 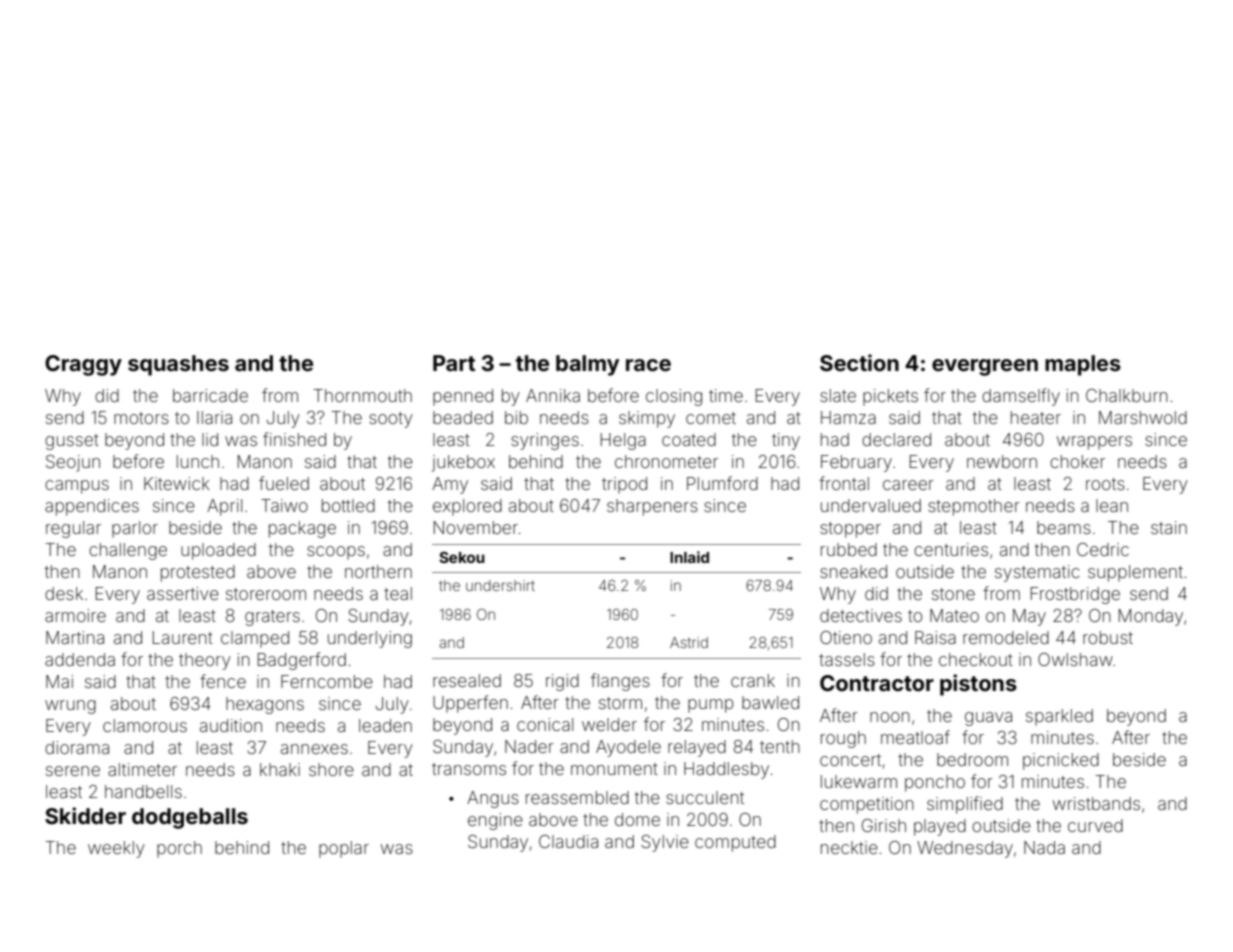 What do you see at coordinates (850, 530) in the screenshot?
I see `stopper` at bounding box center [850, 530].
